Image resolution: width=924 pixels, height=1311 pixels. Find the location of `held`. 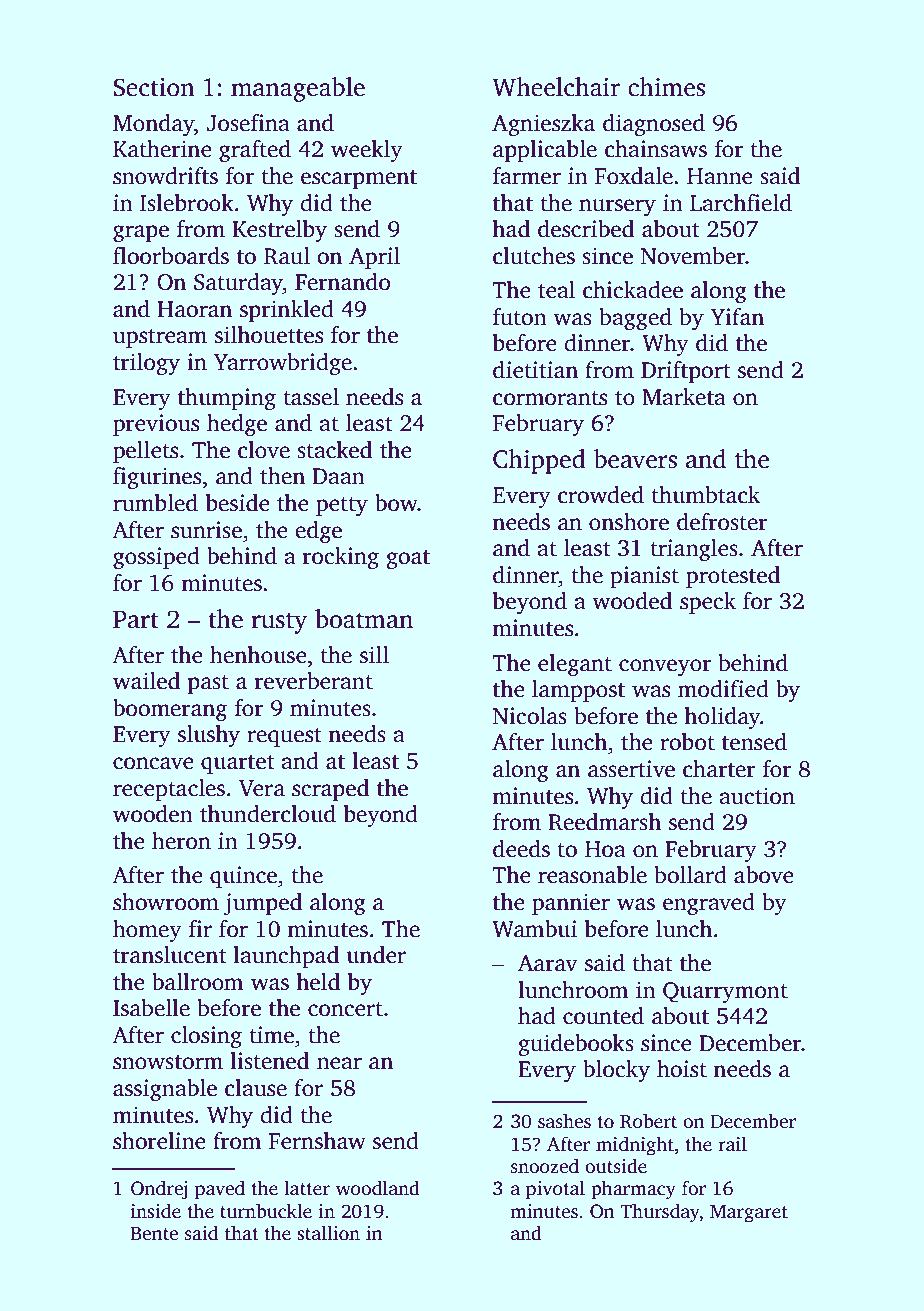

held is located at coordinates (318, 982).
